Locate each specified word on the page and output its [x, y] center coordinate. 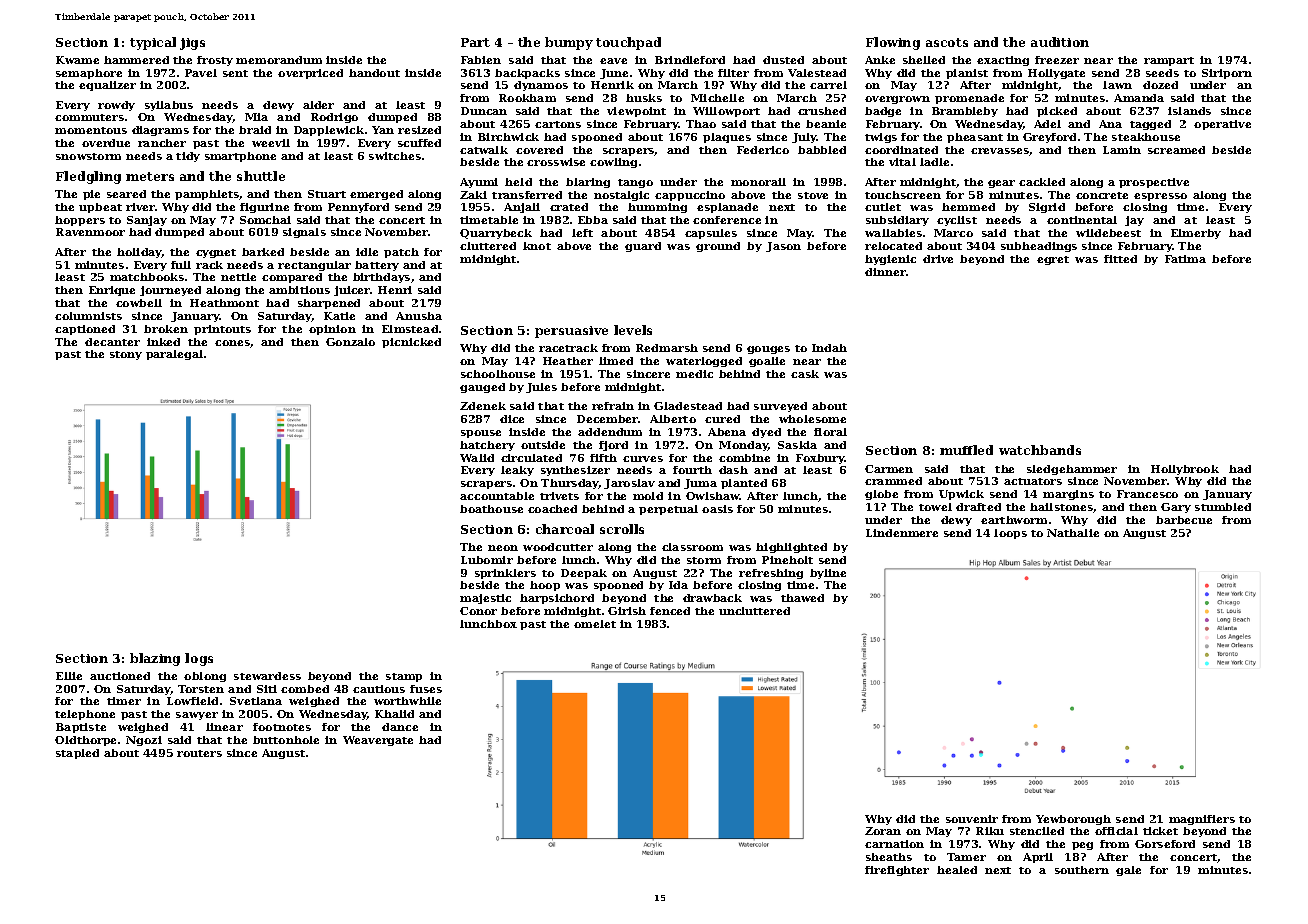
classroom [692, 547]
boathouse [491, 509]
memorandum [279, 60]
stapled [77, 754]
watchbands [1040, 450]
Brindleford [690, 60]
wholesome [812, 419]
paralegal [174, 355]
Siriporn [1227, 74]
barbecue [1184, 520]
